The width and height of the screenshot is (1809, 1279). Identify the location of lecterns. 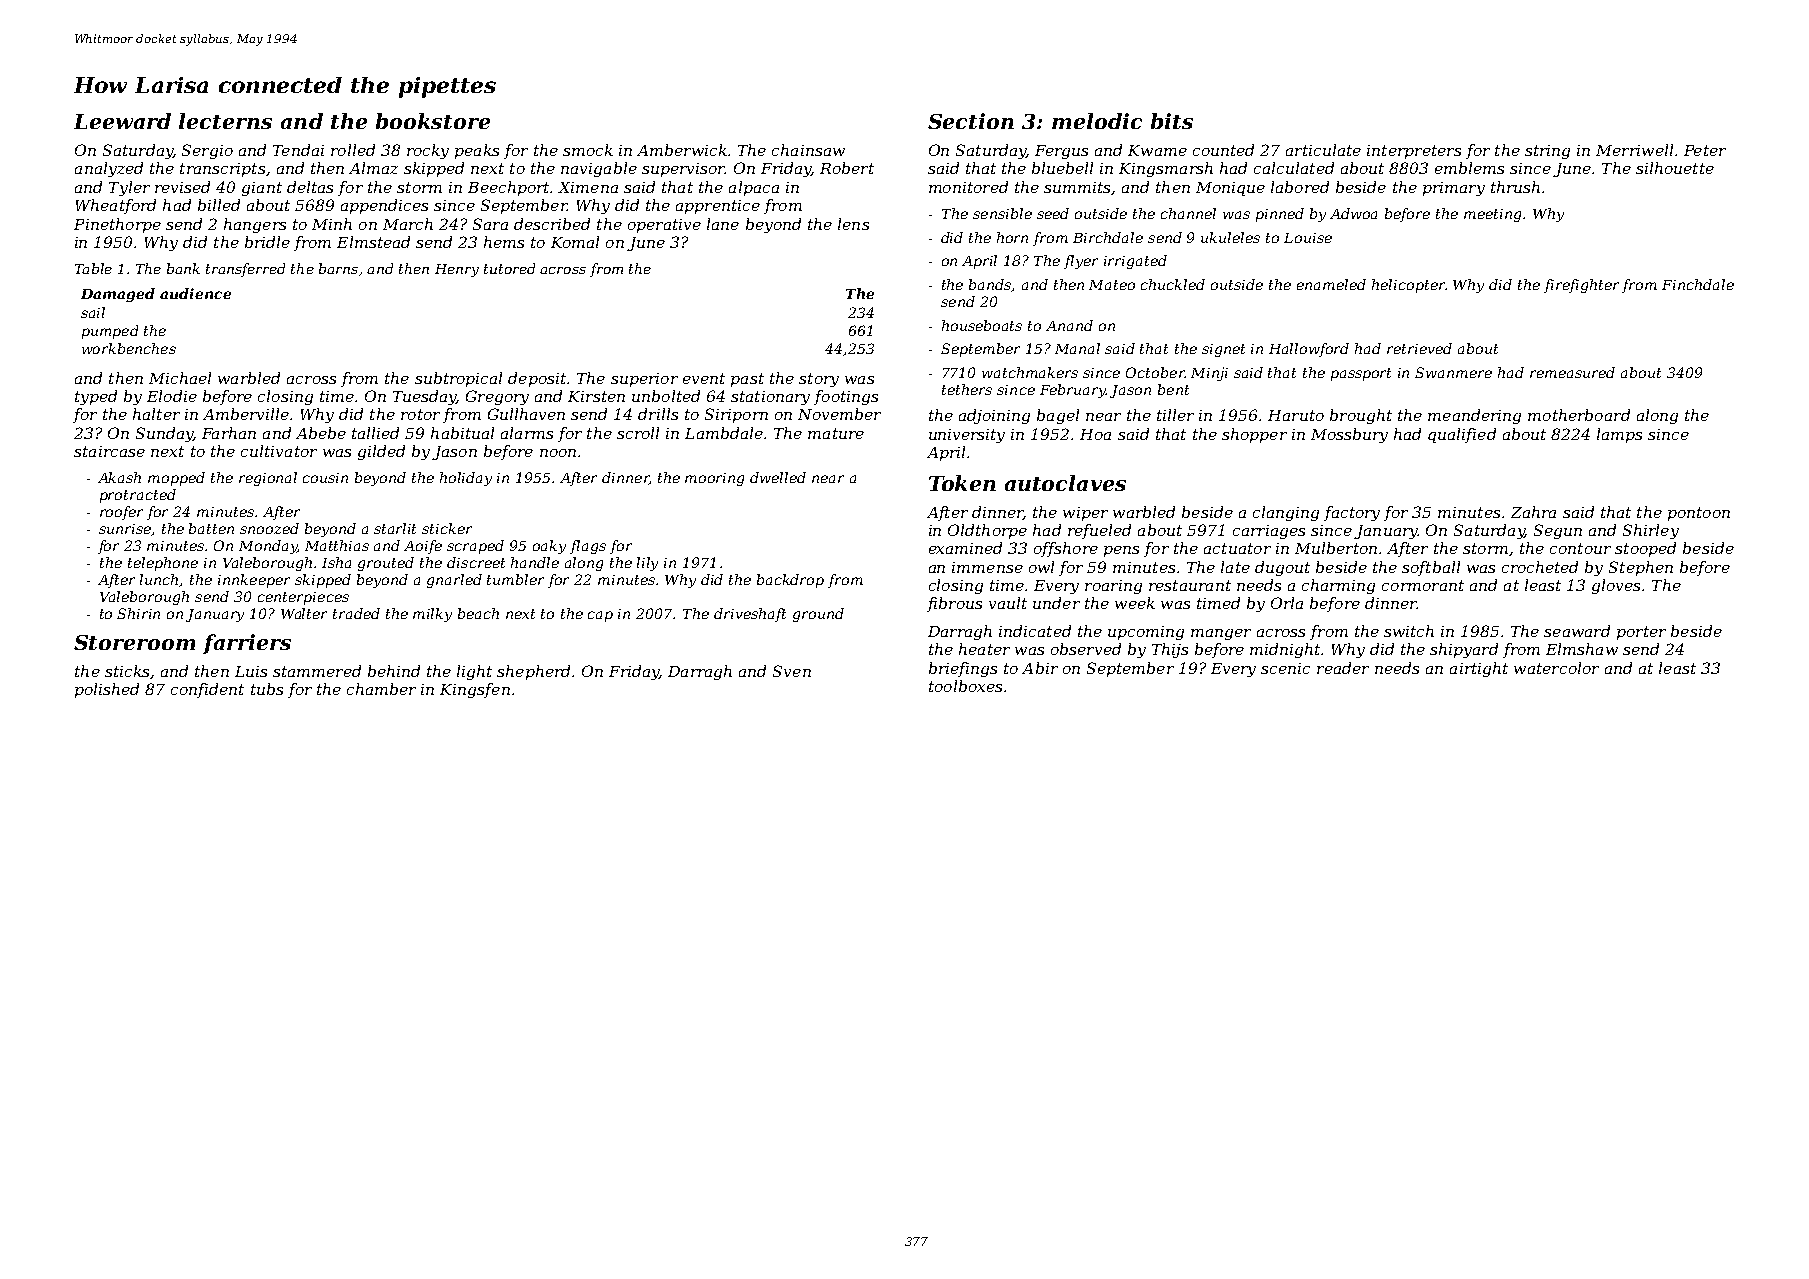
(225, 121).
